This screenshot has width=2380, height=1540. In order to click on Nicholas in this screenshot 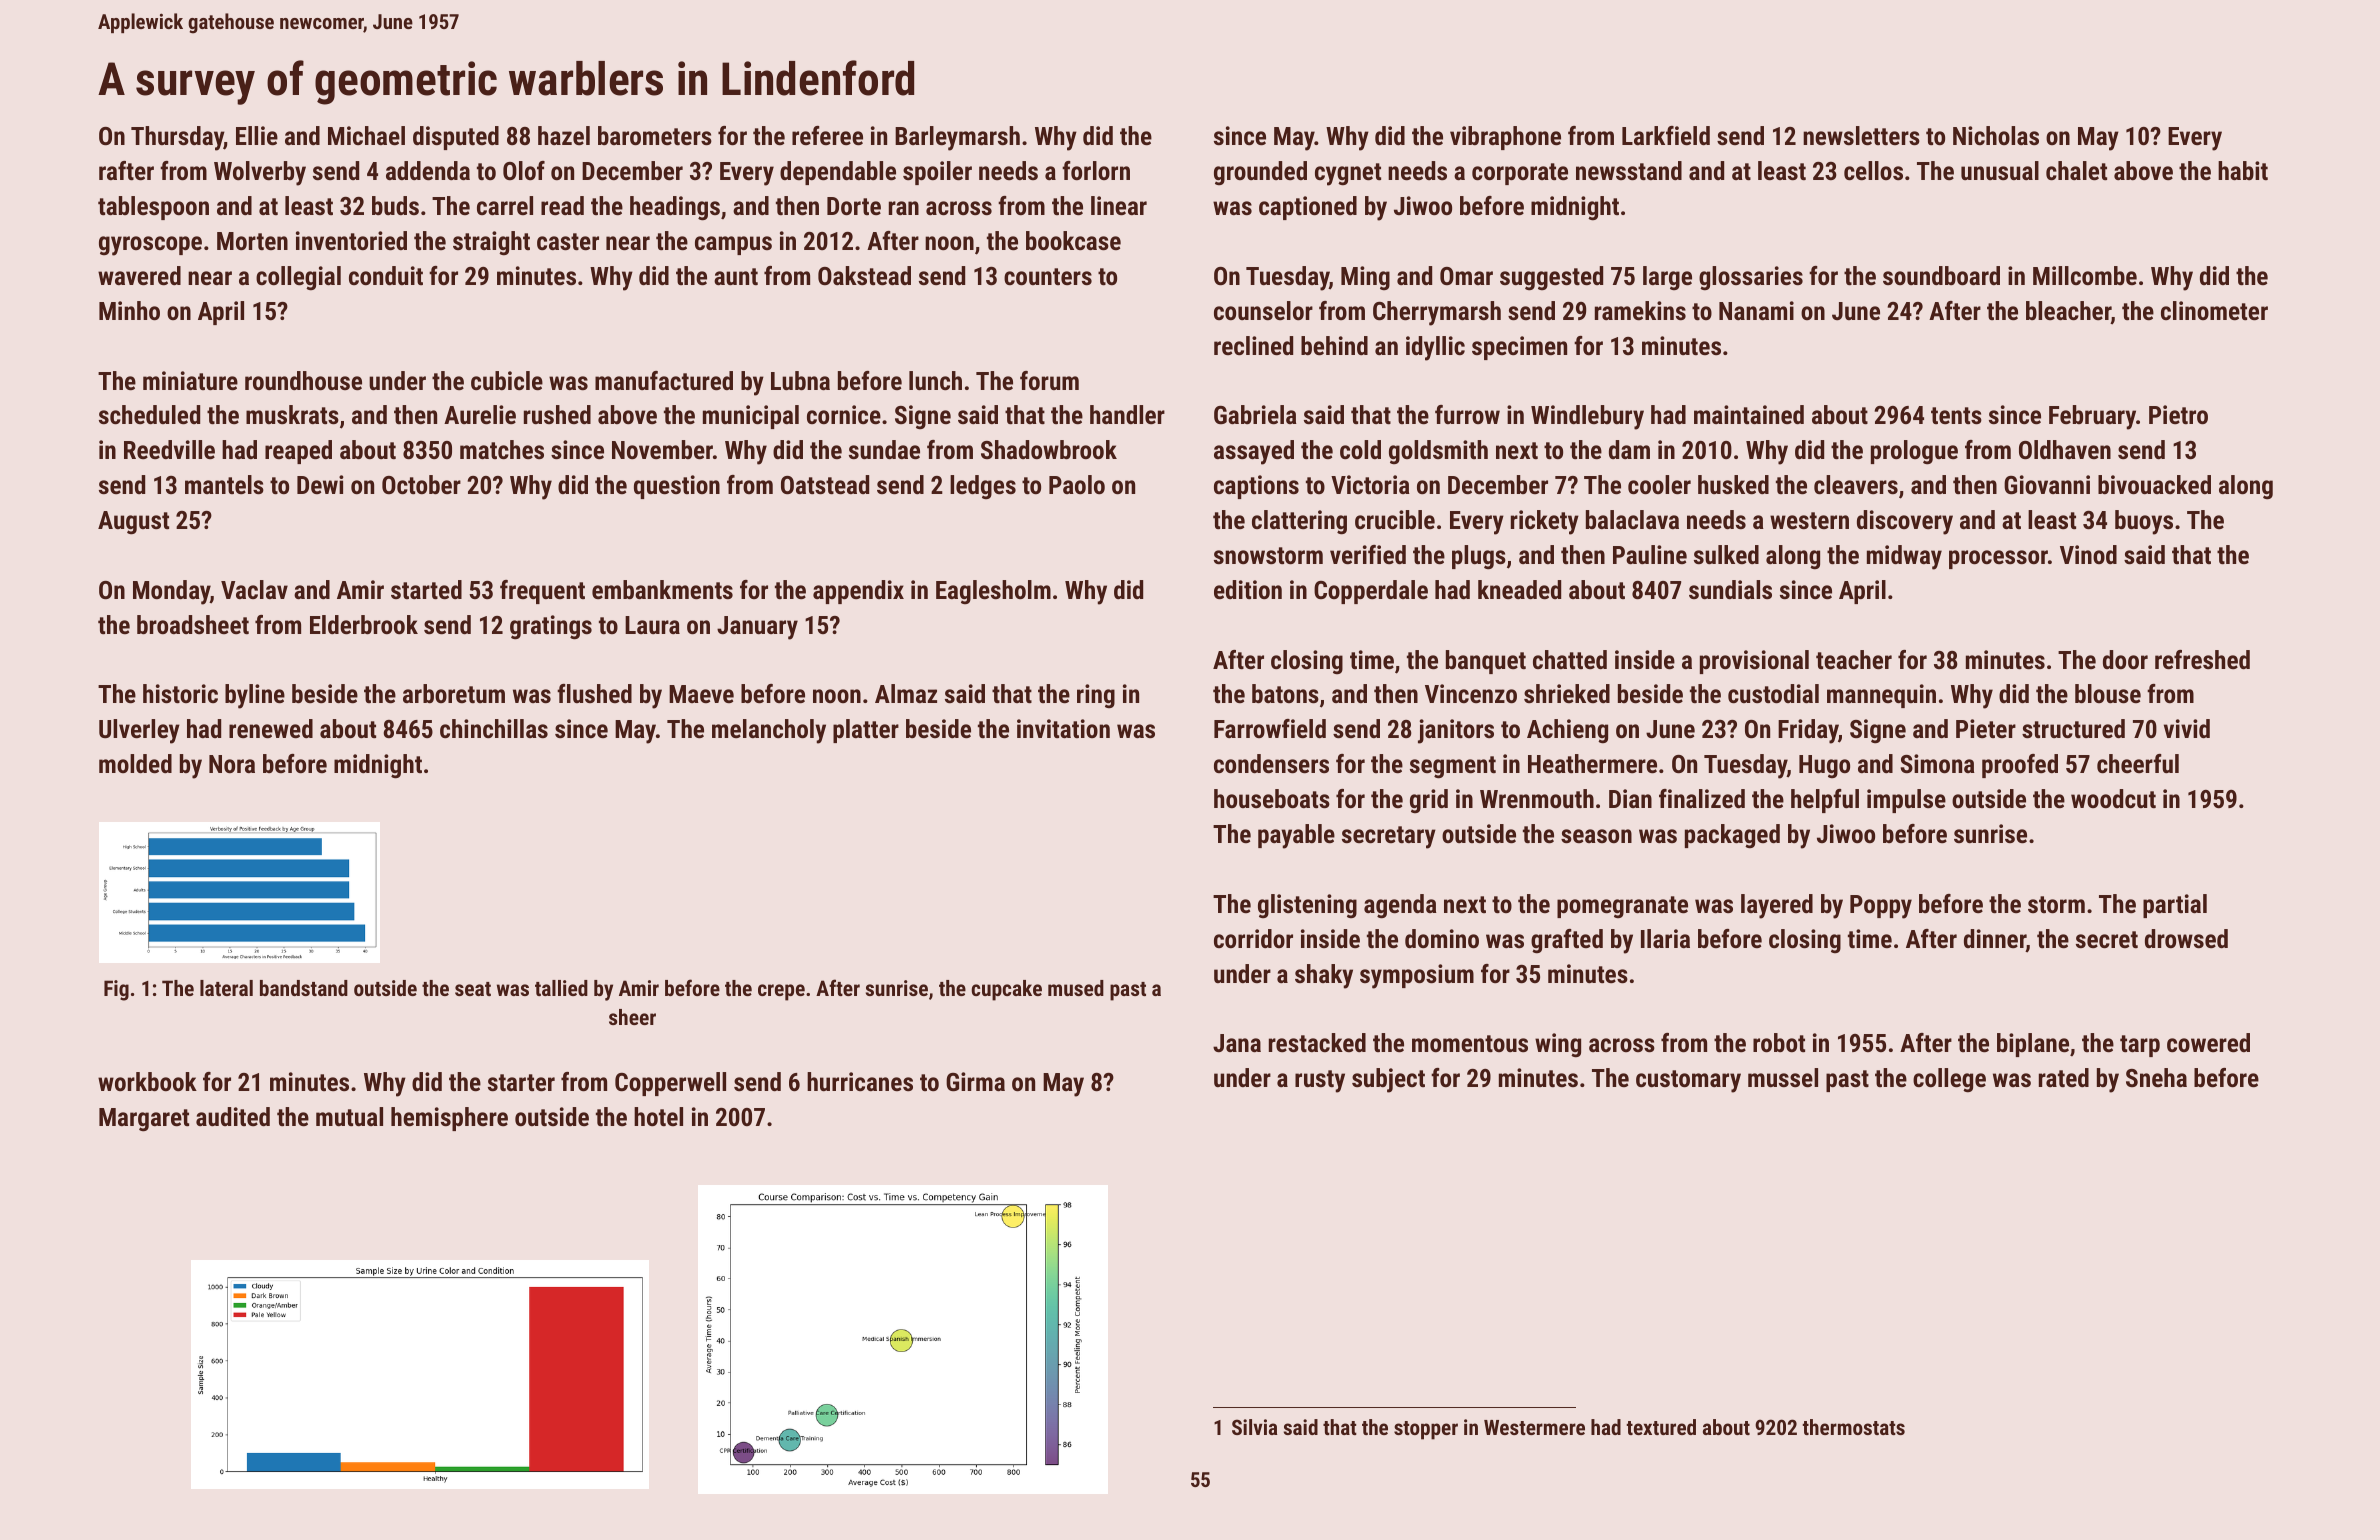, I will do `click(1996, 135)`.
